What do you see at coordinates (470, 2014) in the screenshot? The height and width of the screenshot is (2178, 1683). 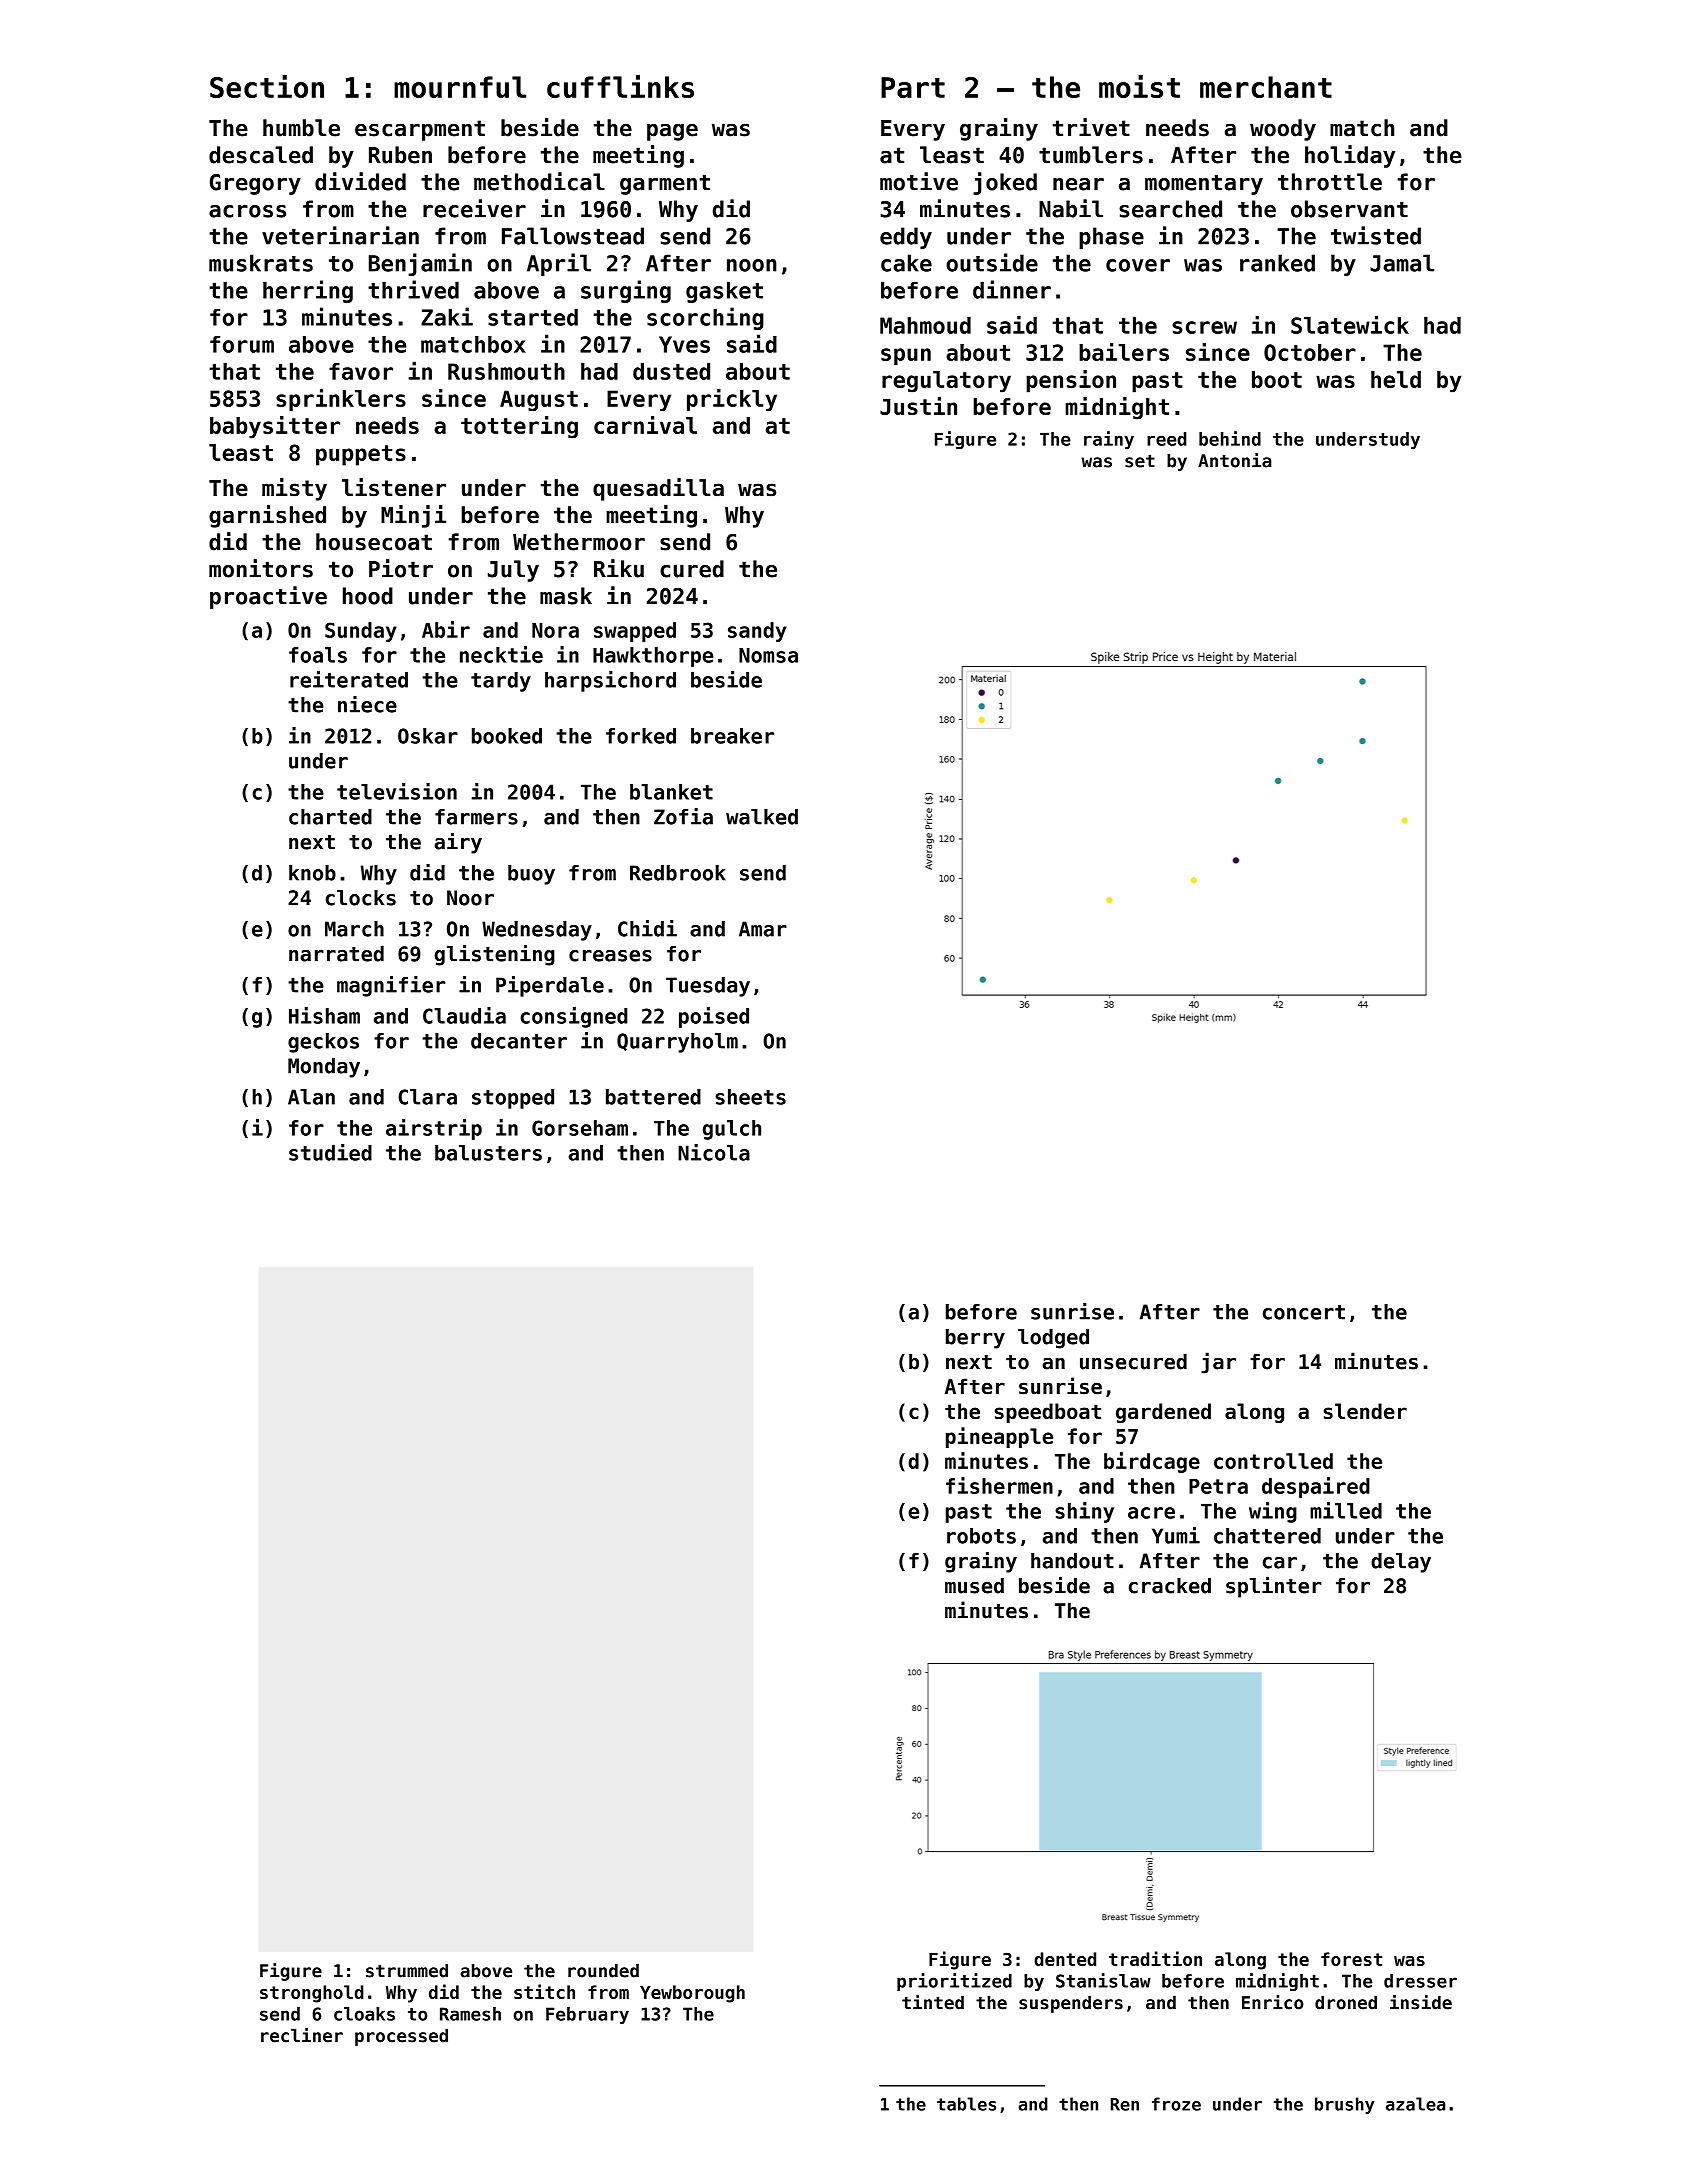 I see `Ramesh` at bounding box center [470, 2014].
